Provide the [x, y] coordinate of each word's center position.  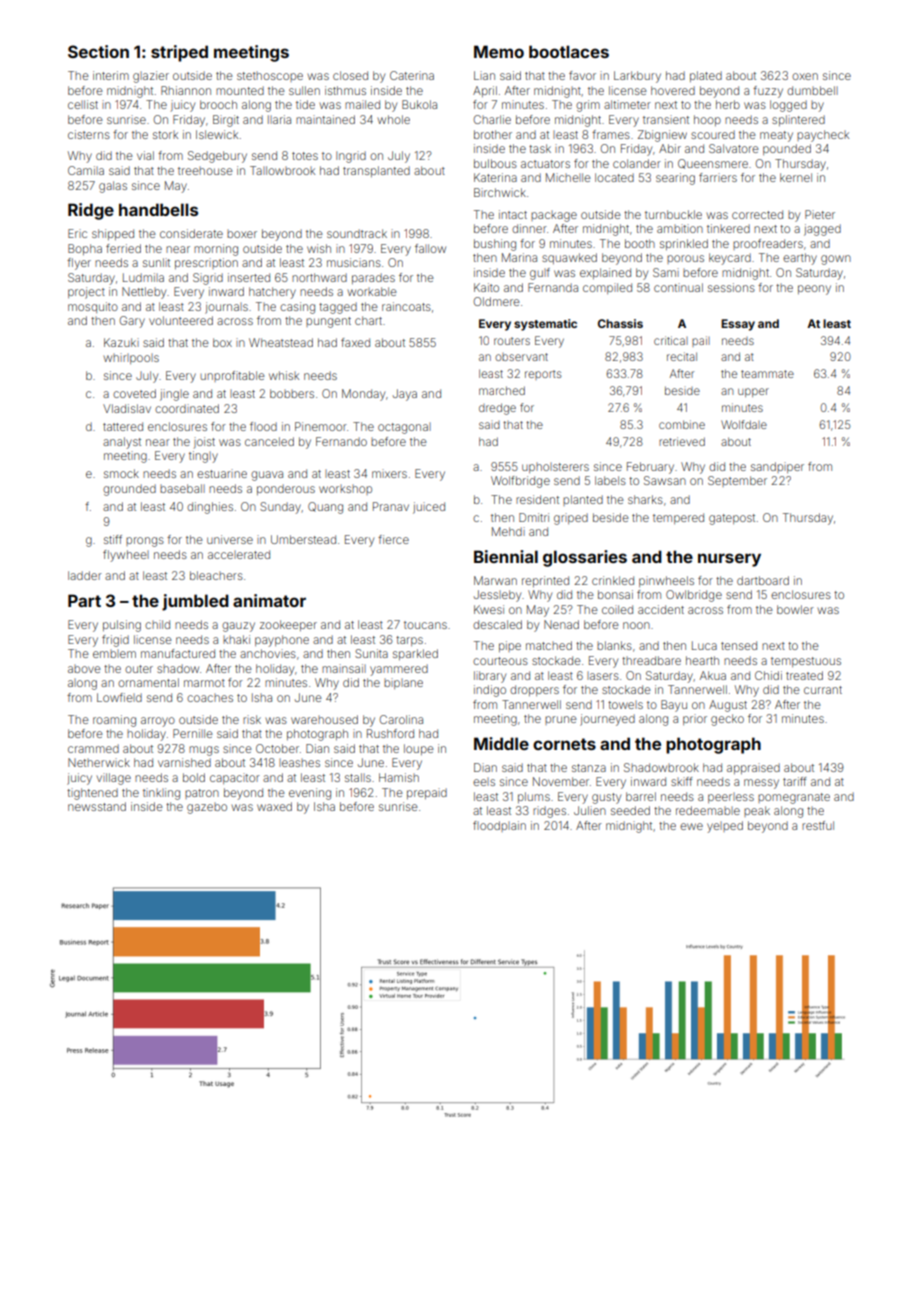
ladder [85, 575]
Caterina [412, 75]
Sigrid [208, 279]
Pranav [391, 506]
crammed [93, 748]
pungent [328, 322]
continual [678, 287]
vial [145, 155]
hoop [707, 120]
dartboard [763, 580]
